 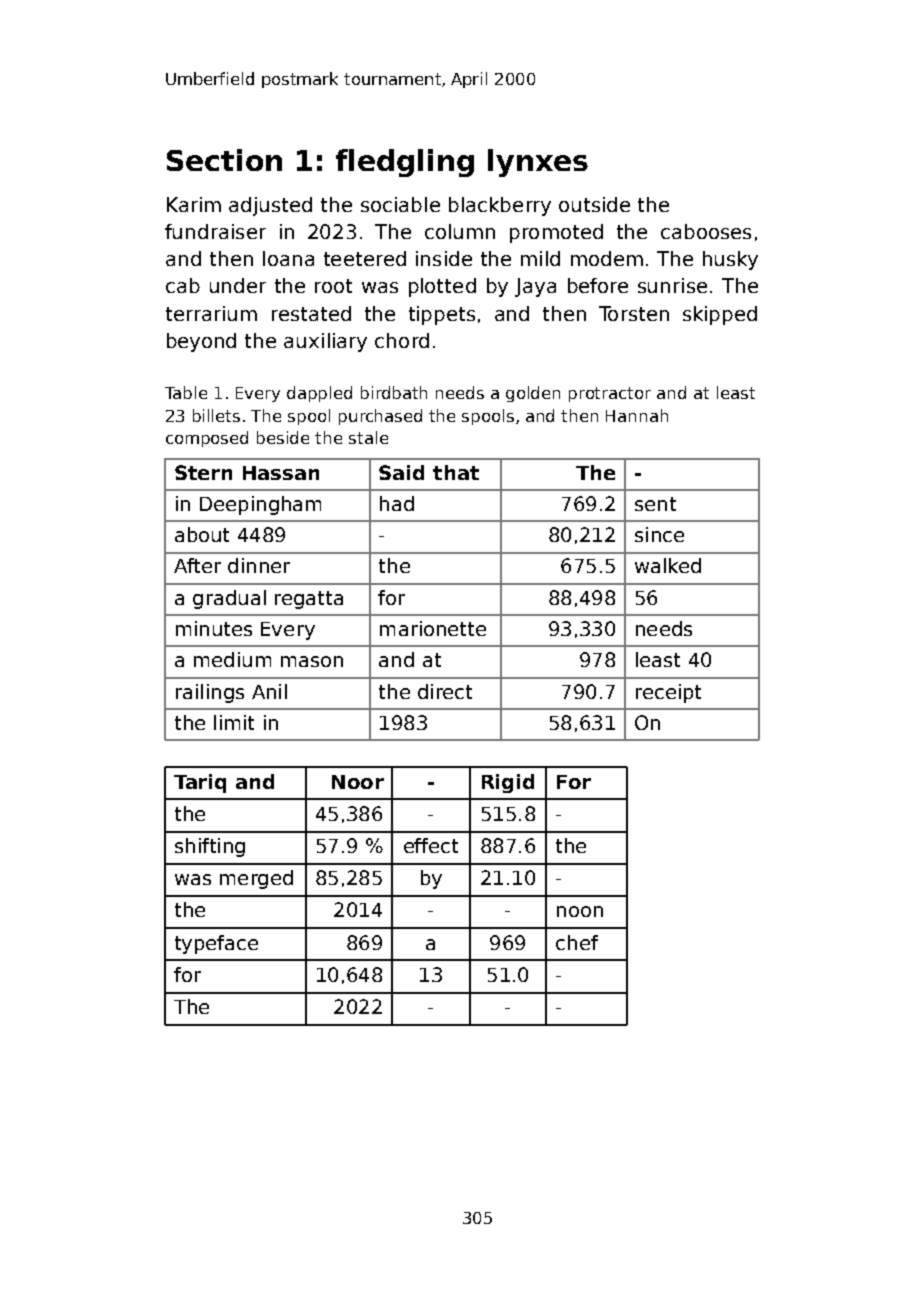 I want to click on Hannah, so click(x=637, y=415).
